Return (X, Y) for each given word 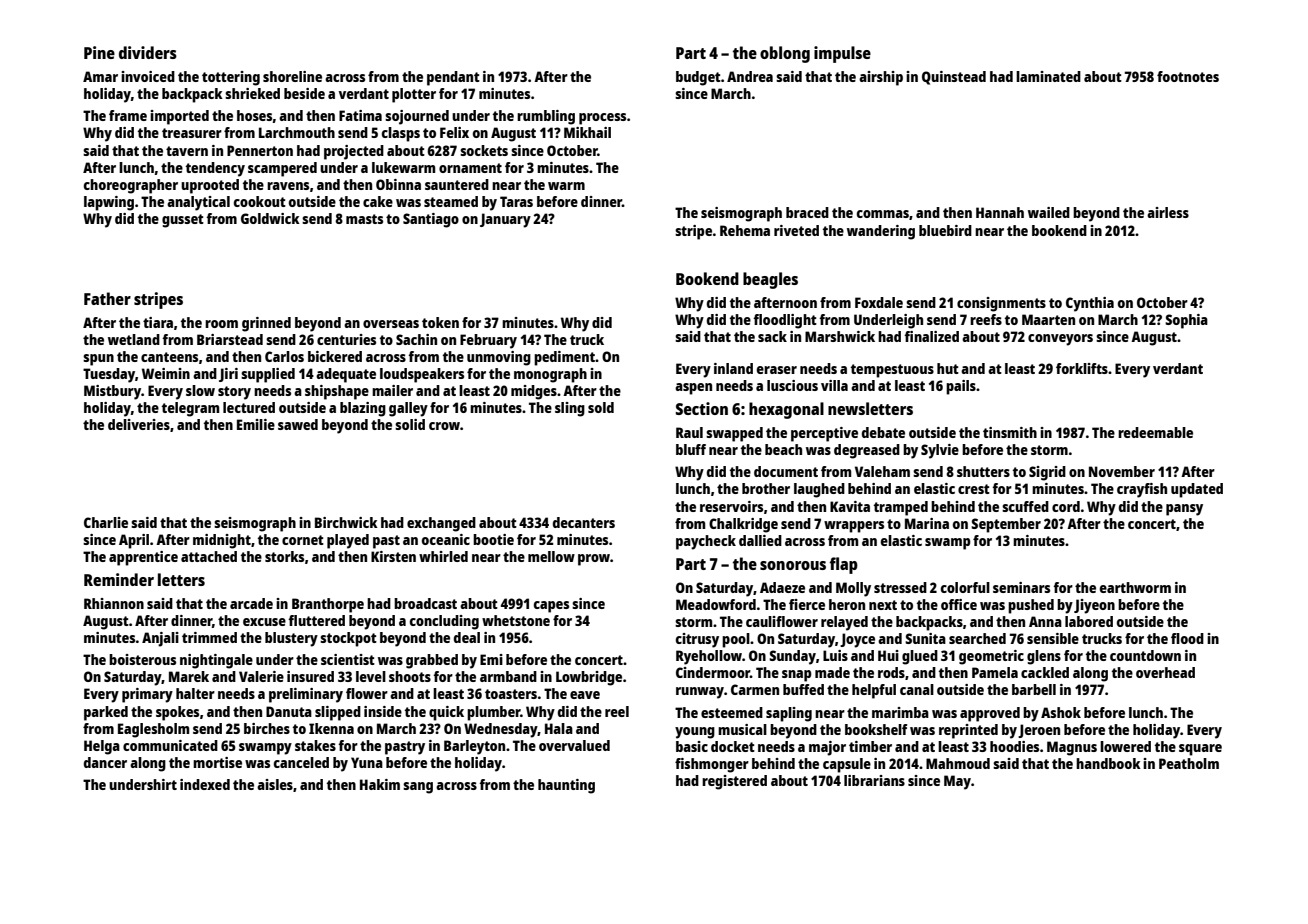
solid (410, 424)
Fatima (360, 115)
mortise (217, 762)
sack (772, 336)
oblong (785, 54)
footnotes (1188, 76)
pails (961, 387)
